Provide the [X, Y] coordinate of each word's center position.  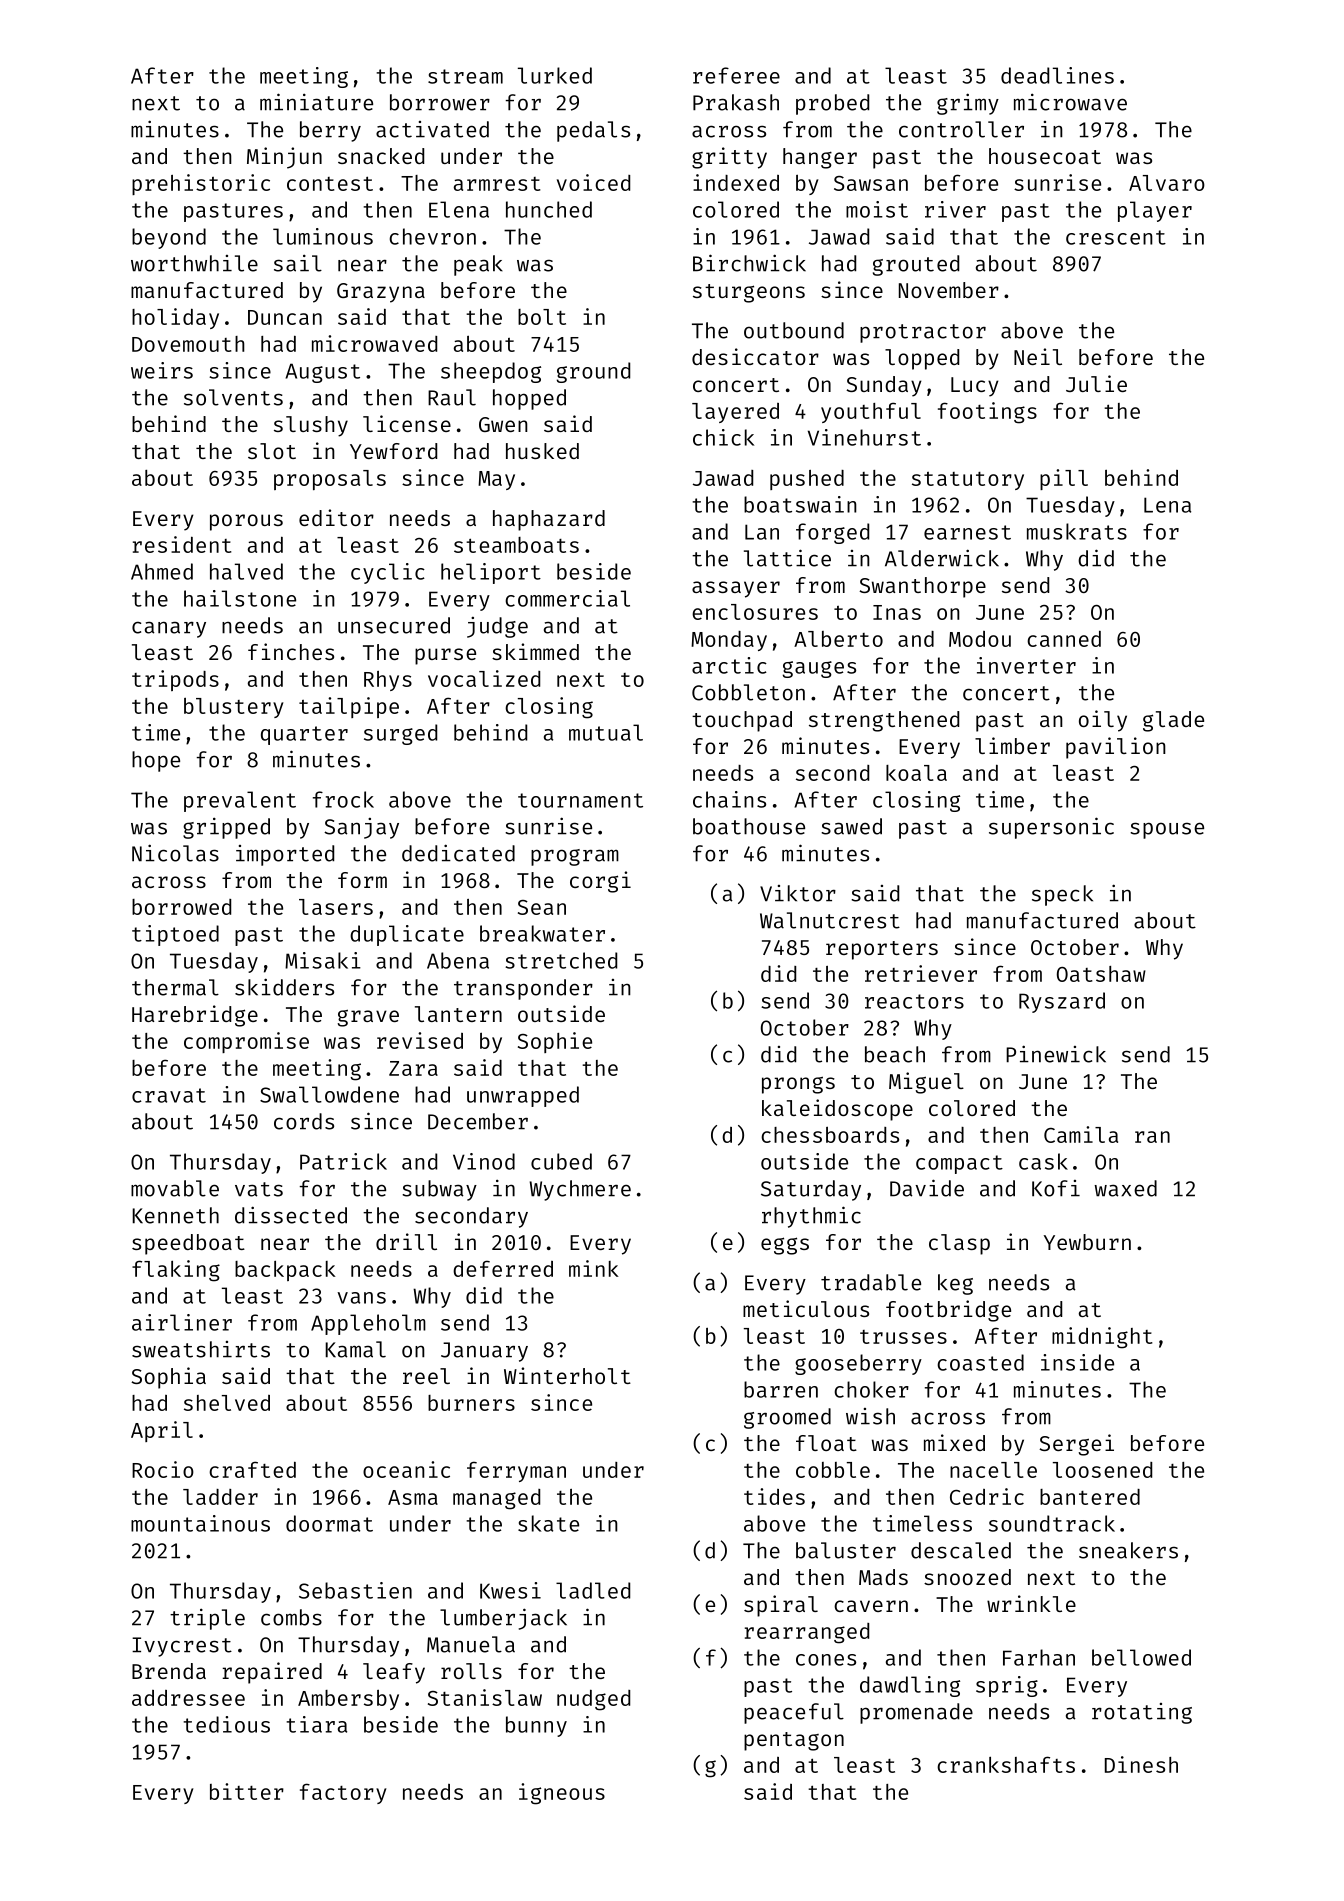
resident [182, 544]
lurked [555, 75]
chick [723, 437]
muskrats [1077, 531]
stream [465, 76]
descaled [961, 1550]
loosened [1102, 1470]
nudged [593, 1700]
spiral [781, 1606]
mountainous [200, 1523]
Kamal [355, 1349]
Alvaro [1167, 183]
